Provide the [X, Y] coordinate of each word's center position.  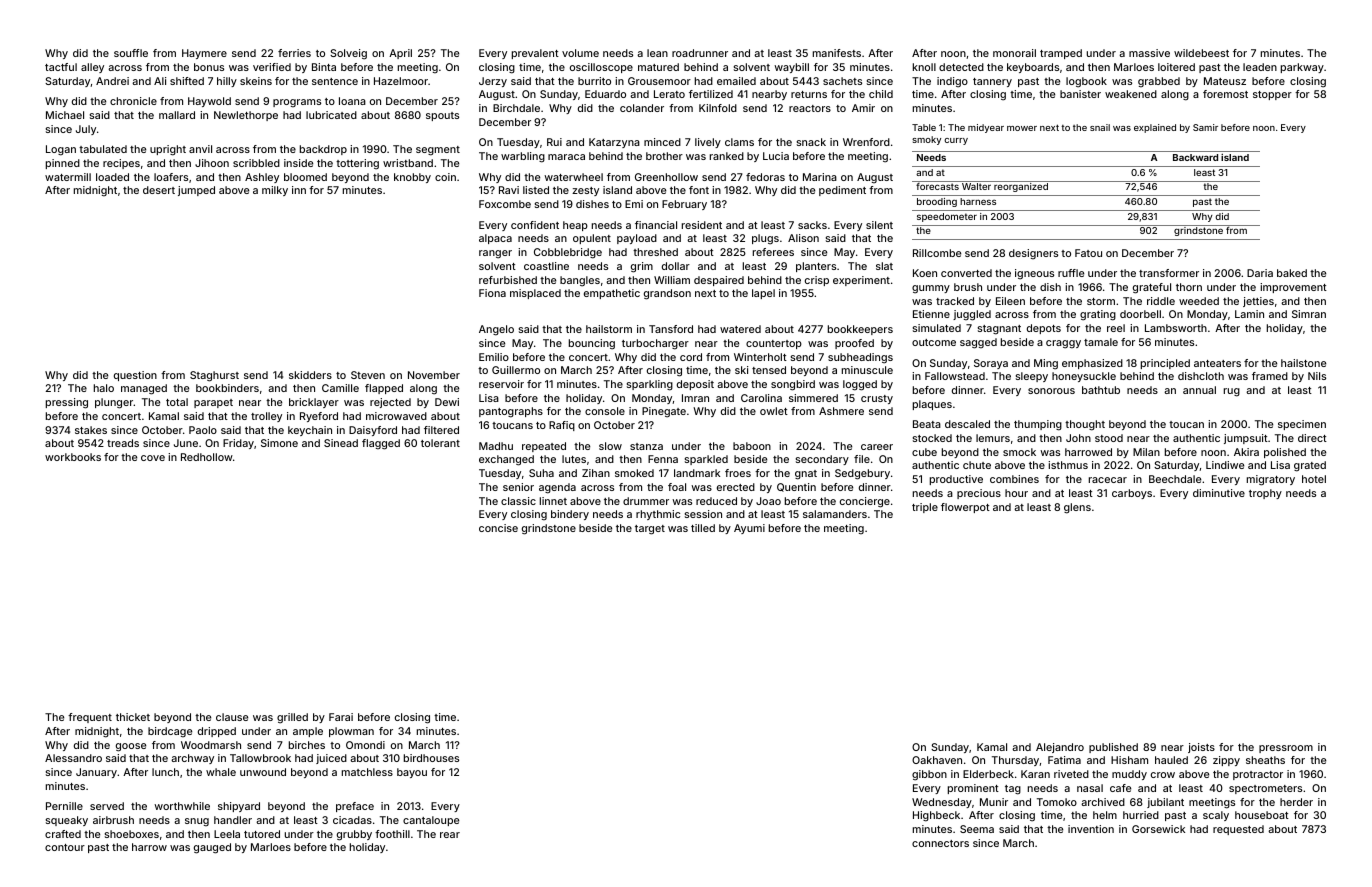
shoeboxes [132, 834]
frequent [90, 718]
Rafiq [562, 426]
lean [657, 53]
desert [159, 190]
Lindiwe [1225, 465]
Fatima [1064, 760]
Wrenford [866, 142]
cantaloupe [431, 821]
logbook [1086, 82]
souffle [131, 53]
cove [153, 458]
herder [1296, 802]
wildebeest [1201, 53]
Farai [341, 717]
